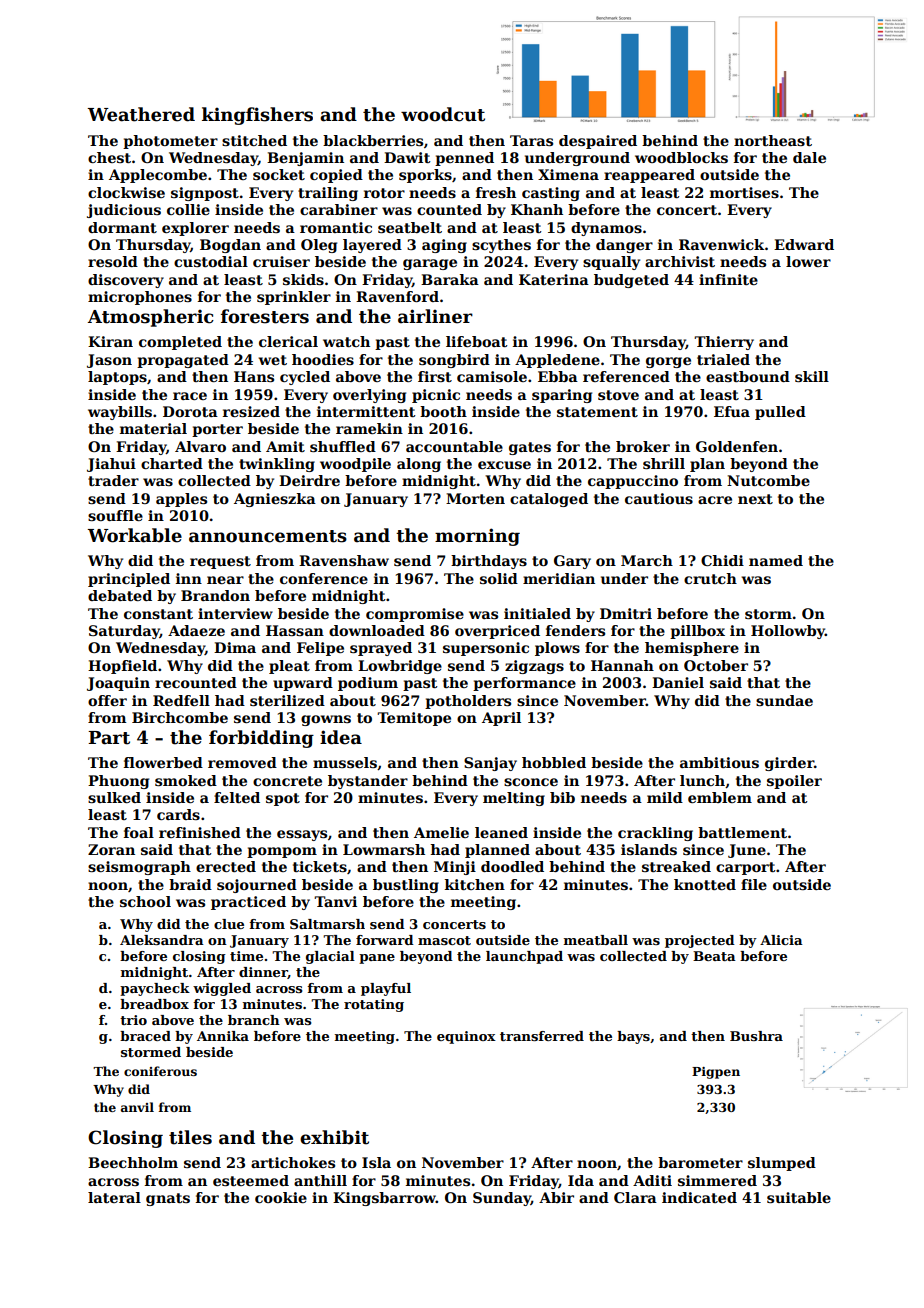  Describe the element at coordinates (443, 114) in the screenshot. I see `woodcut` at that location.
